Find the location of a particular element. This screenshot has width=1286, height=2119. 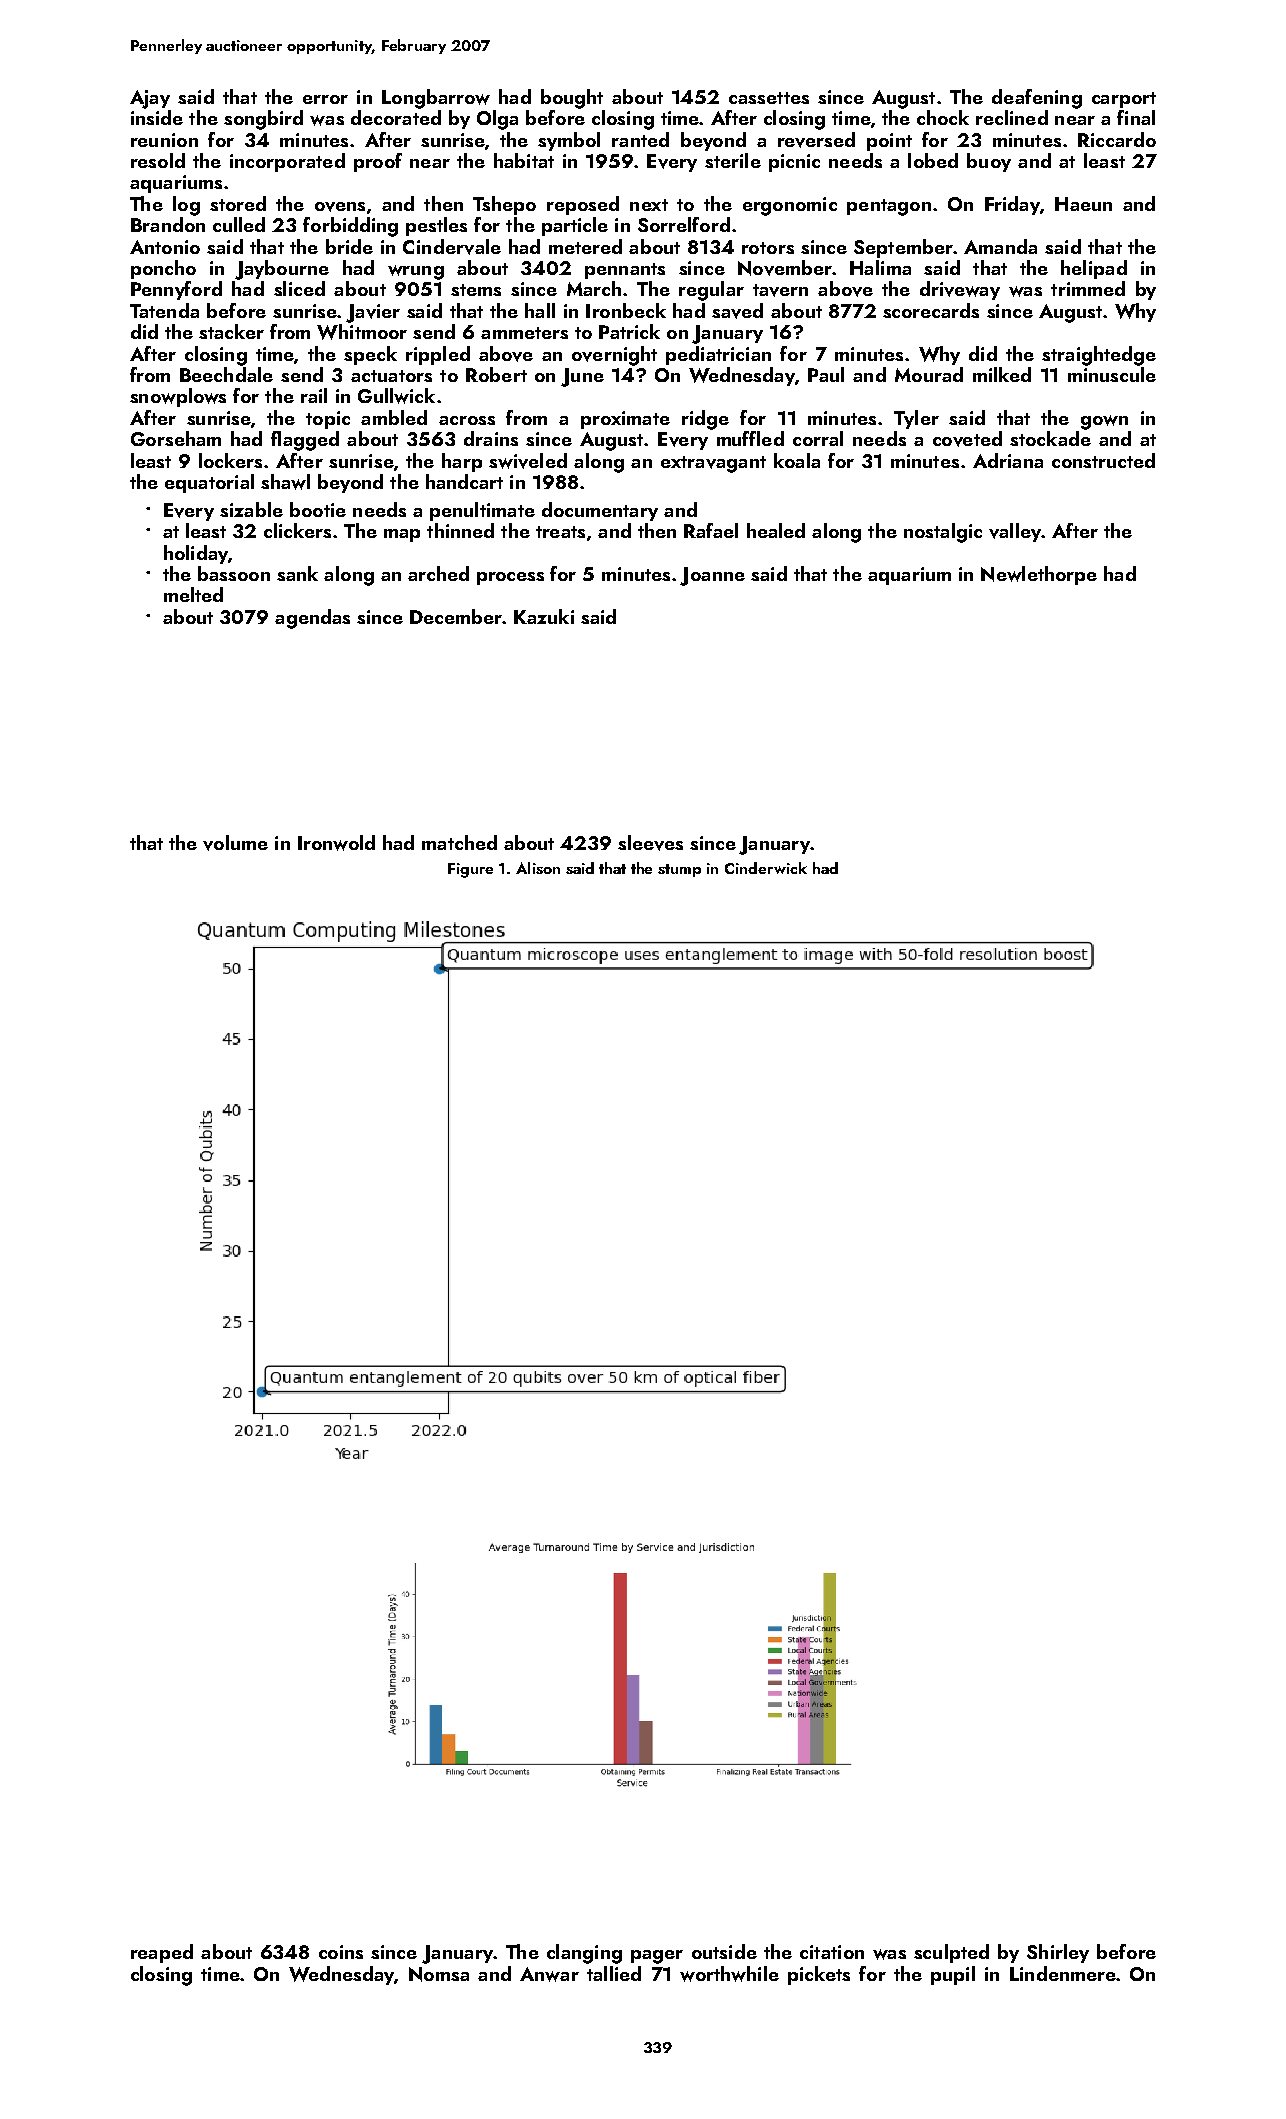

Longbarrow is located at coordinates (436, 99).
